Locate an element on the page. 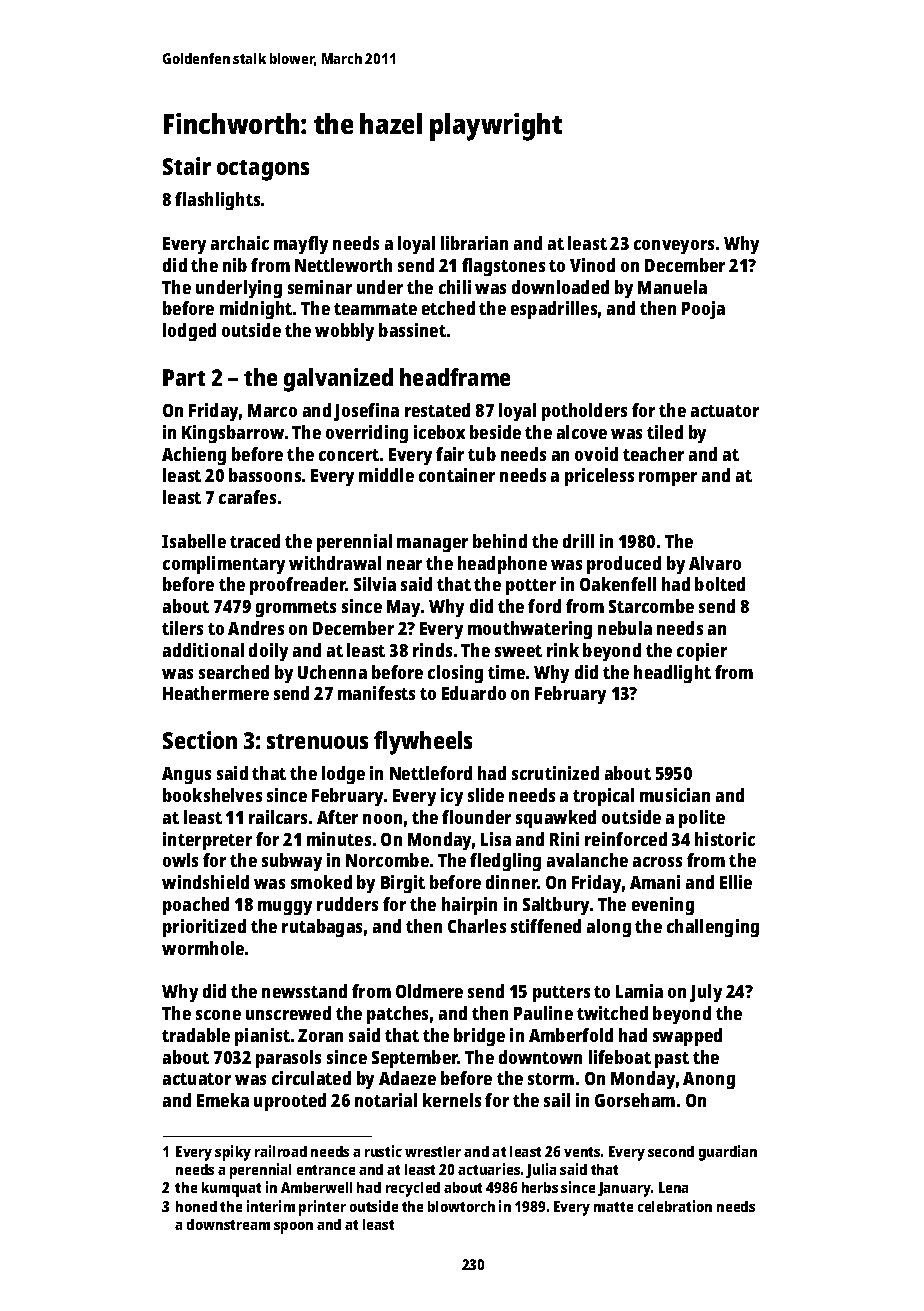  tub is located at coordinates (482, 454).
